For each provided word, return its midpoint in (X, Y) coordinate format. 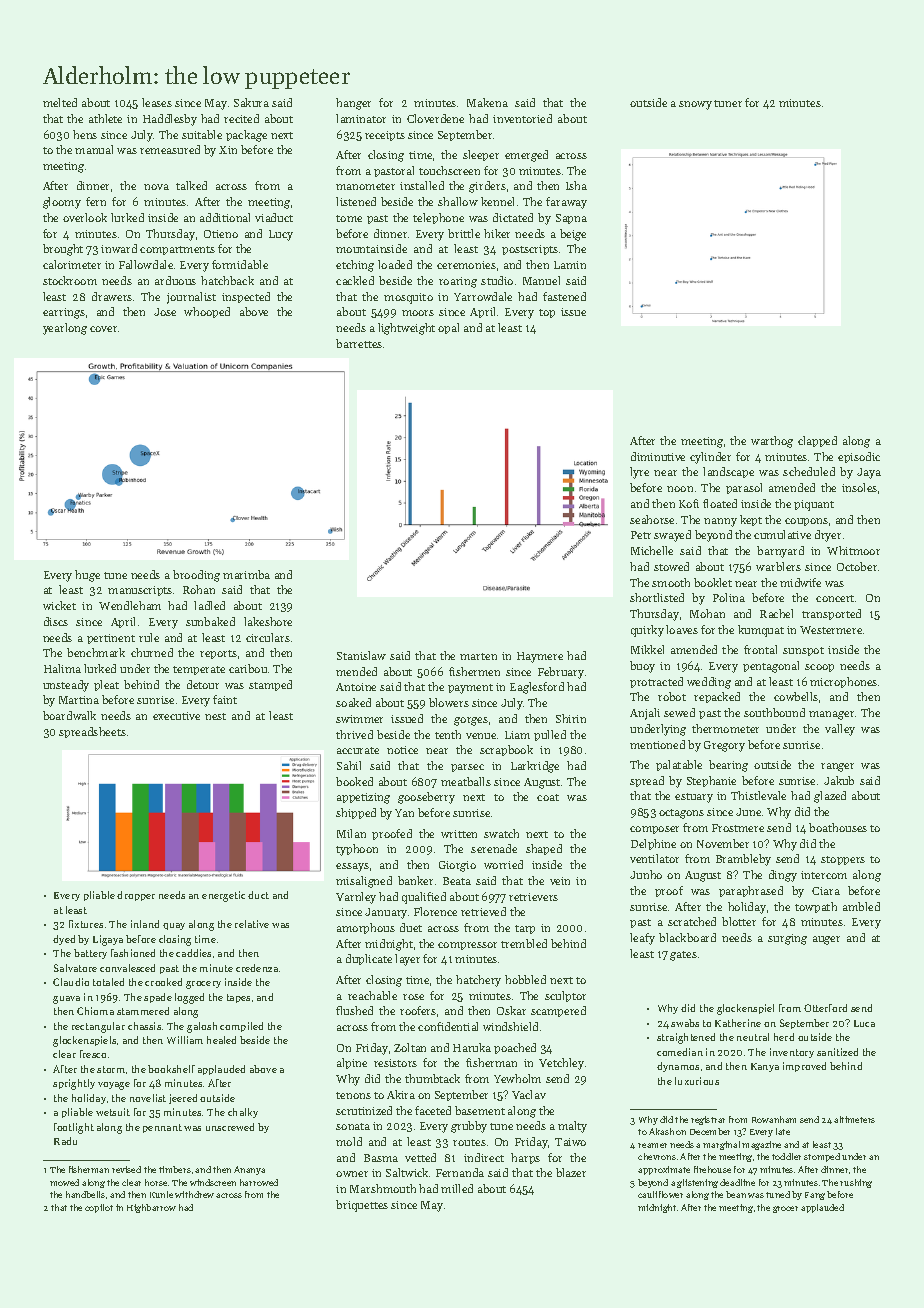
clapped (817, 441)
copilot (99, 1208)
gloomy (62, 203)
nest (215, 716)
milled (457, 1188)
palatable (679, 765)
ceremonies (466, 265)
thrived (354, 734)
